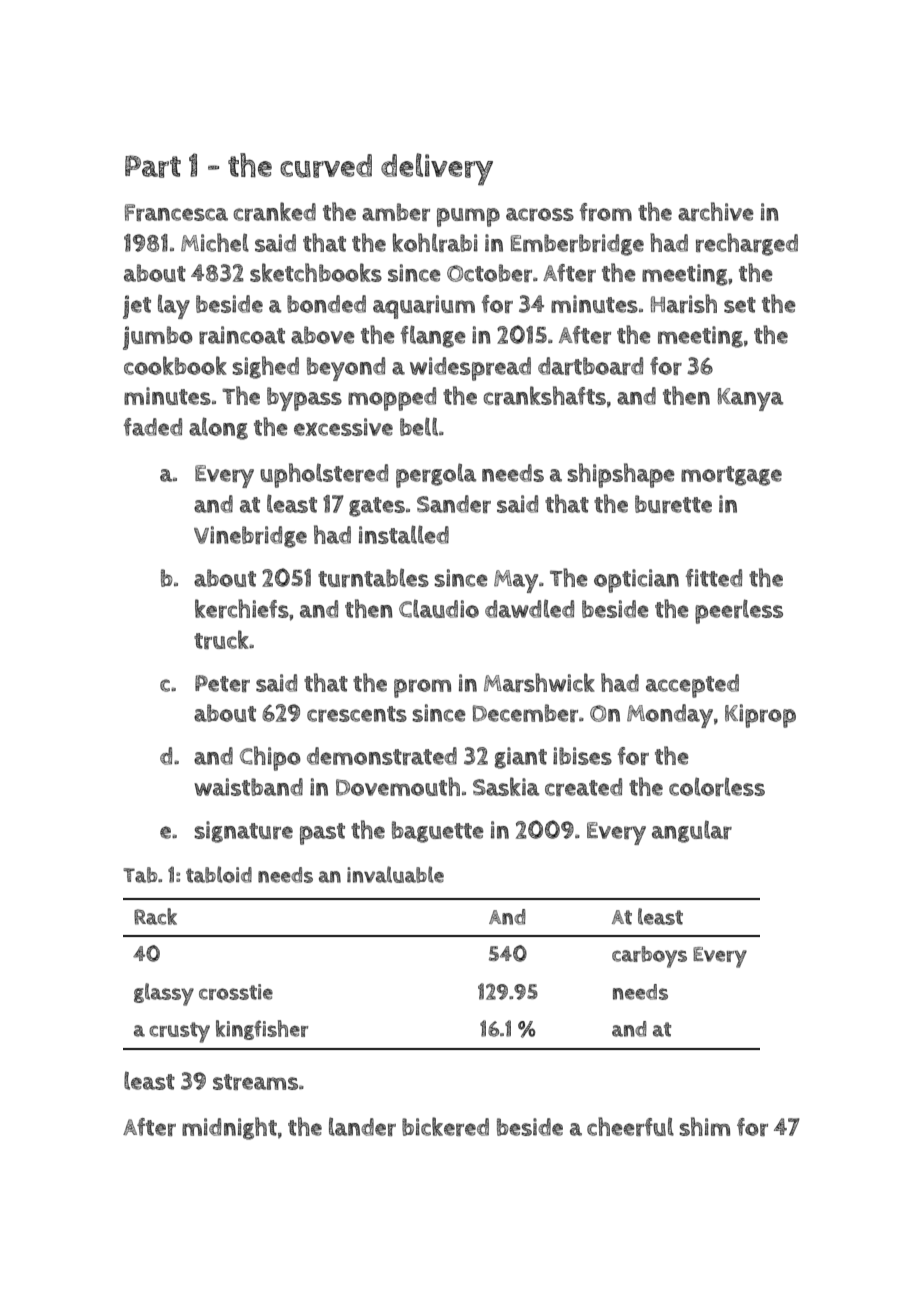 The image size is (924, 1311). Describe the element at coordinates (326, 304) in the screenshot. I see `bonded` at that location.
